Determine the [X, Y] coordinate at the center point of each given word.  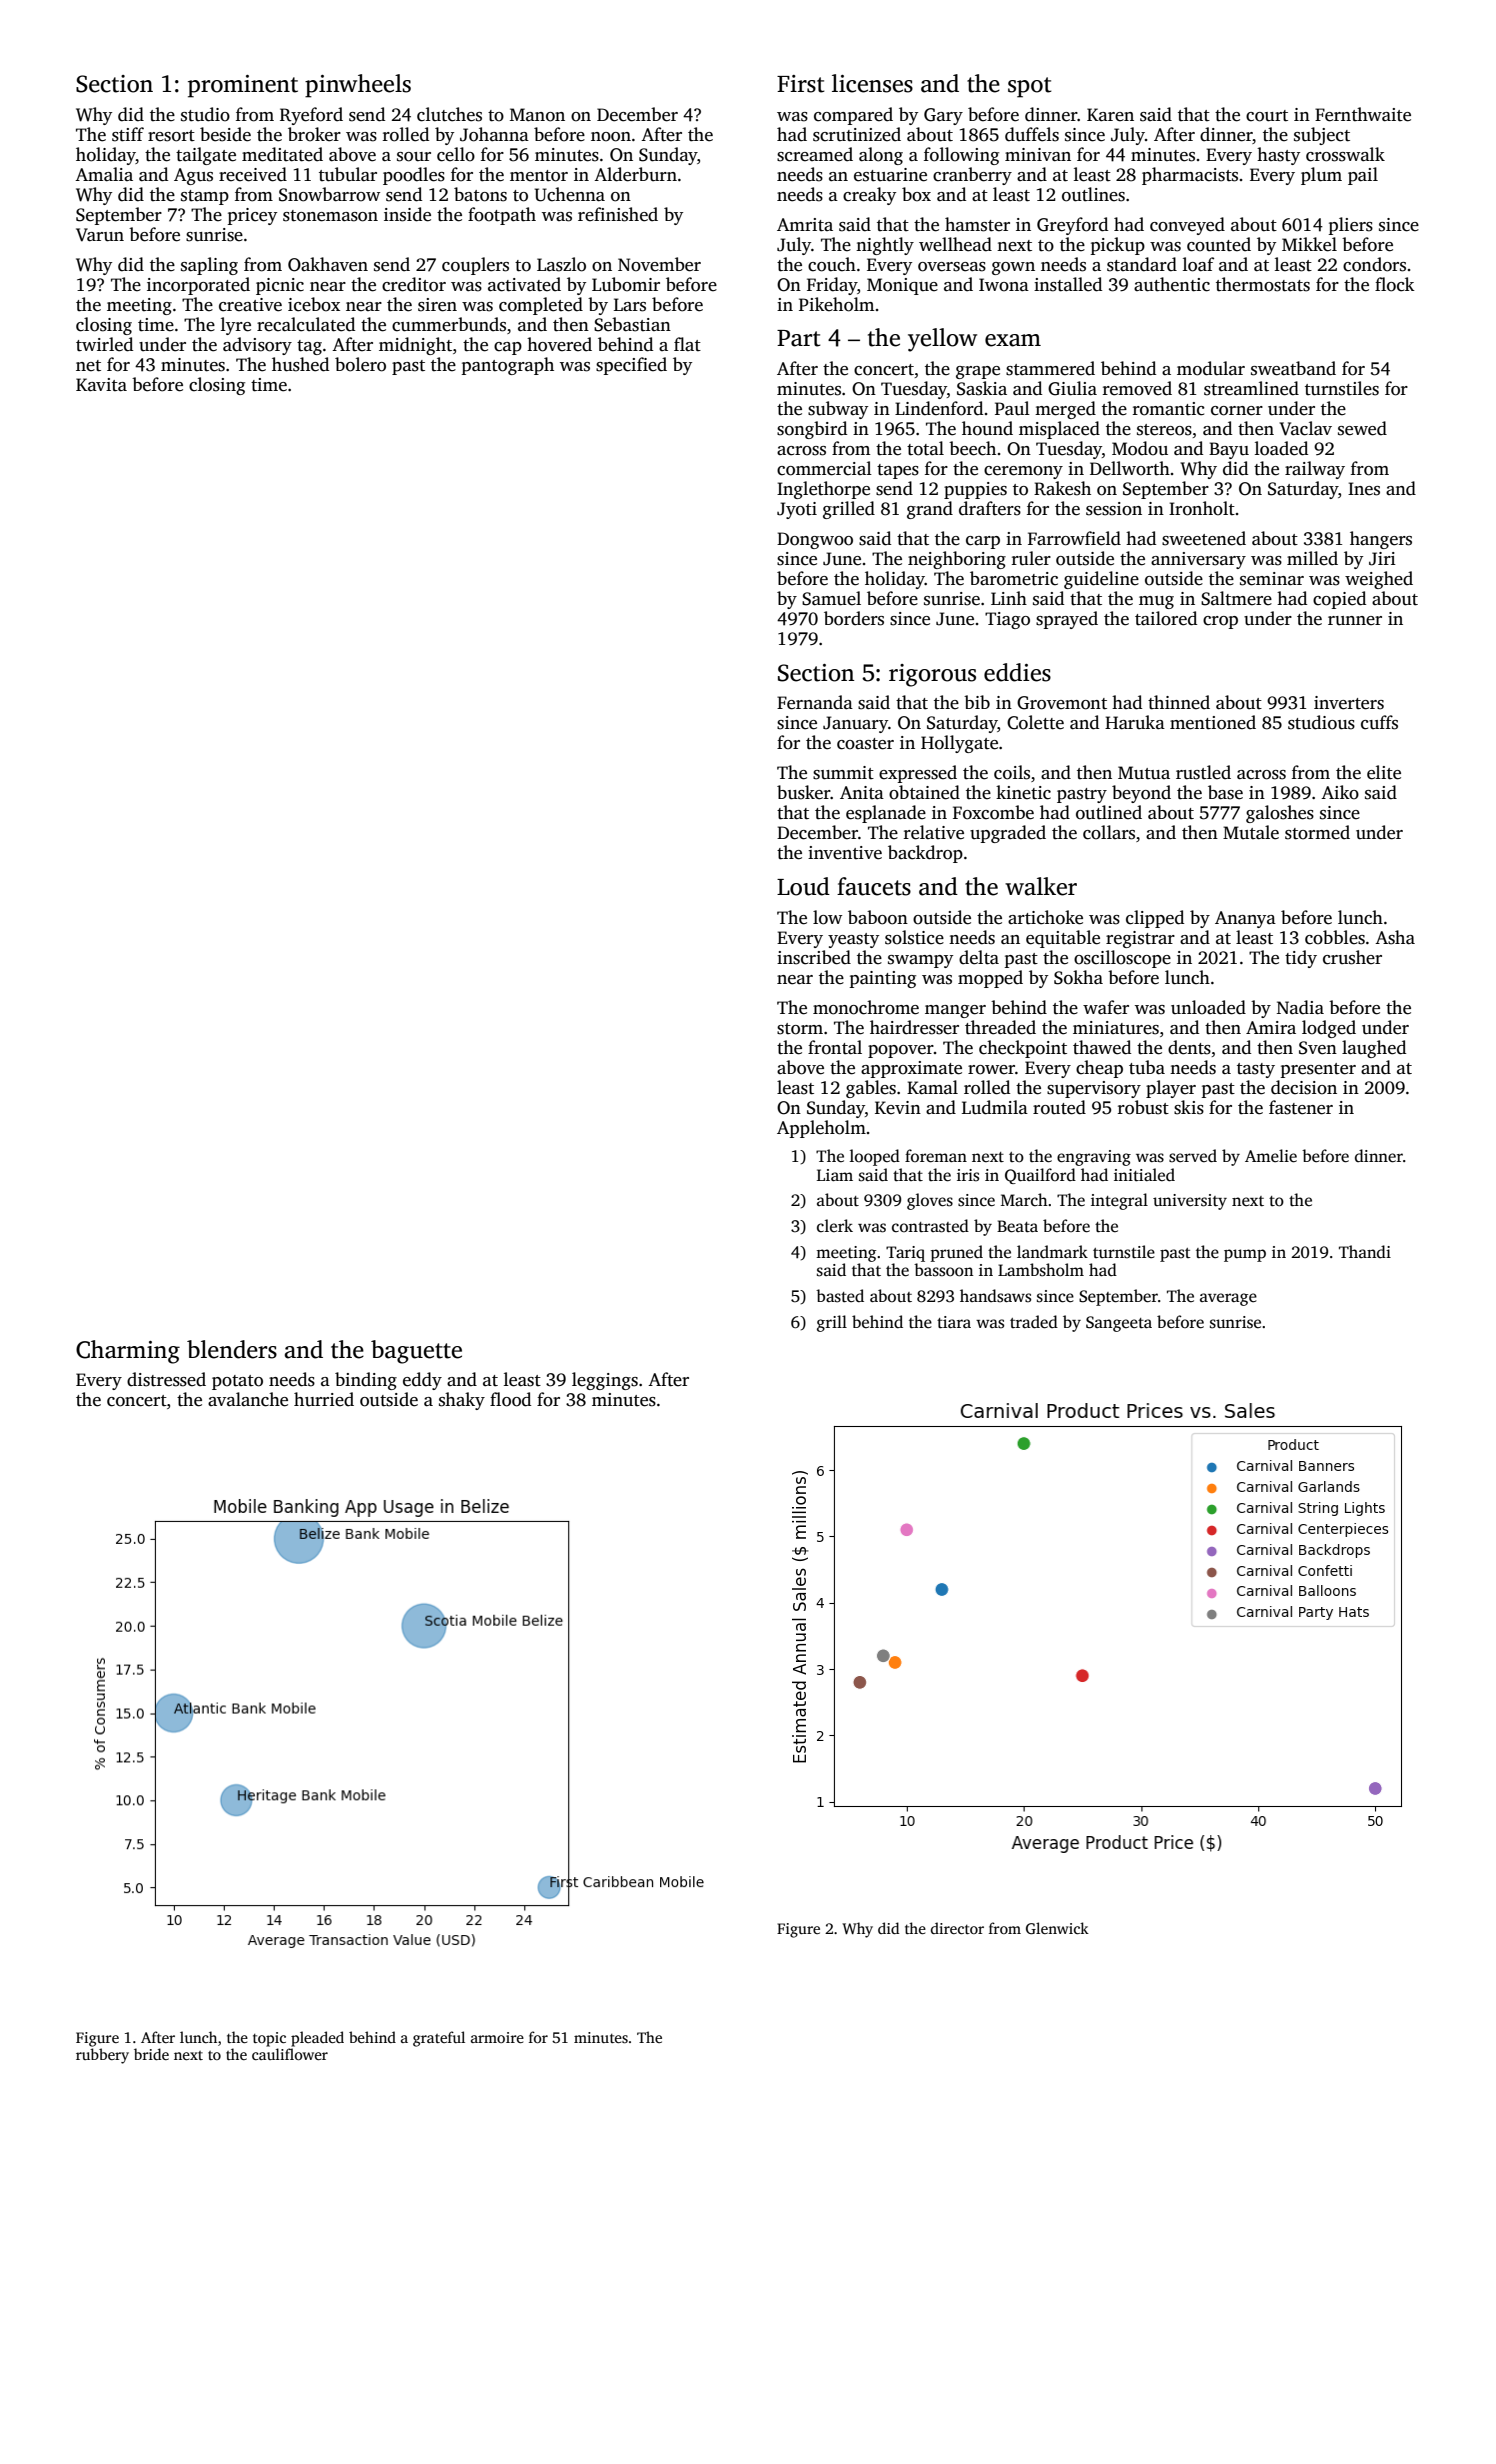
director [957, 1928]
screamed [815, 154]
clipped [1155, 919]
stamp [205, 197]
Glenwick [1057, 1928]
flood [510, 1399]
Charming [128, 1352]
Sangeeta [1119, 1324]
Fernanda [815, 702]
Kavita [101, 384]
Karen [1110, 115]
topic [269, 2039]
